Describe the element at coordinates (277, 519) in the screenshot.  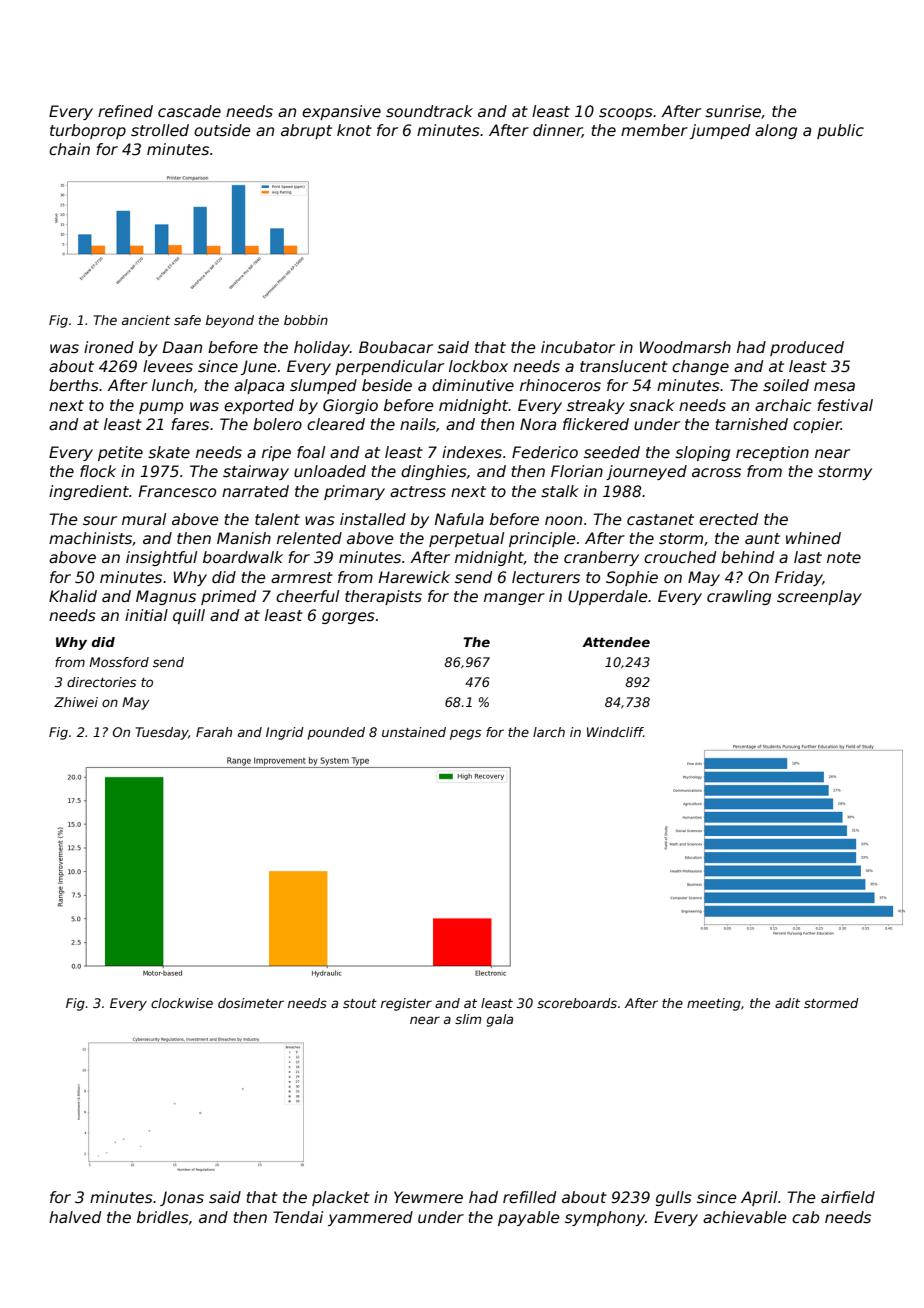
I see `talent` at that location.
